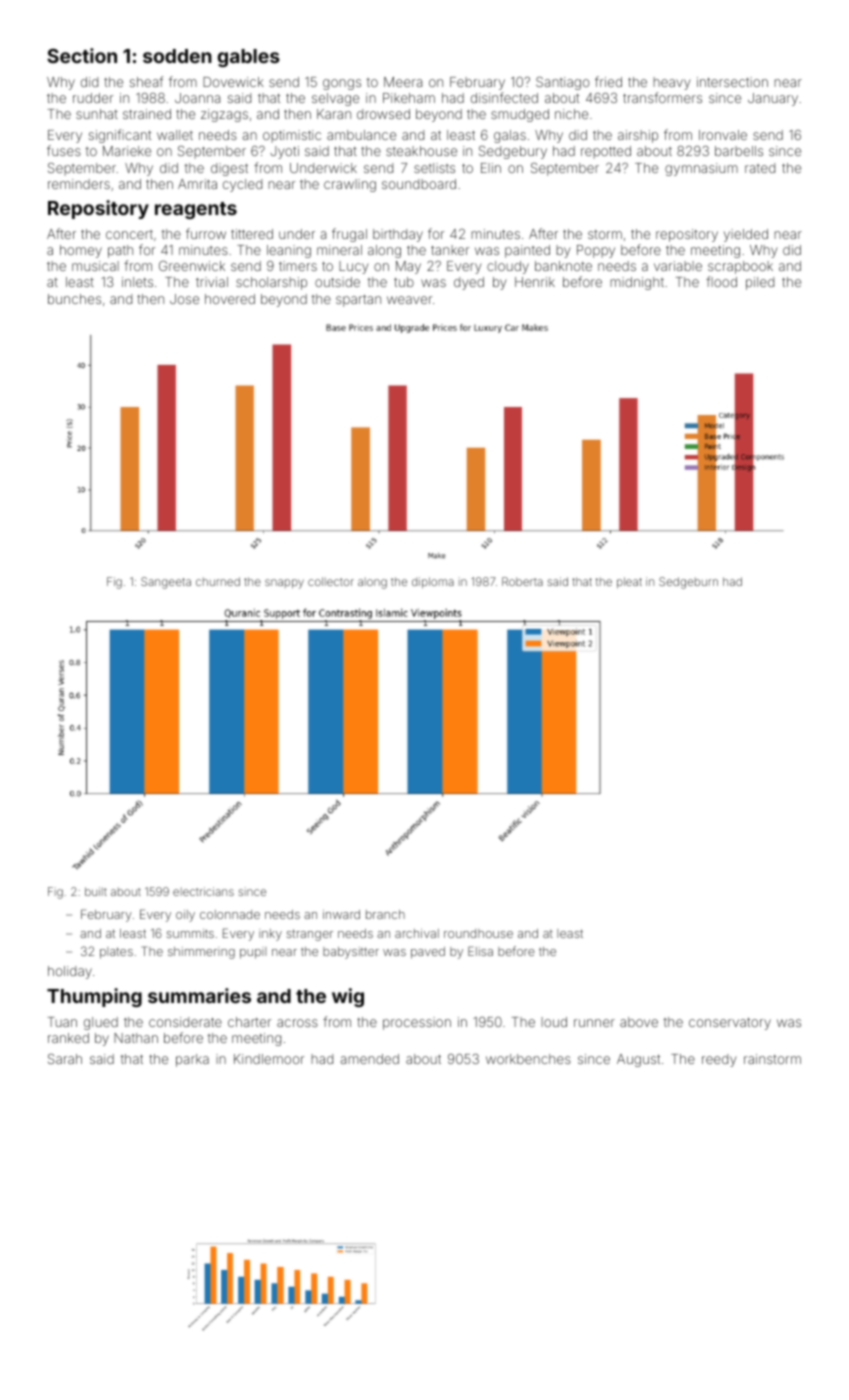 The image size is (849, 1400). I want to click on gongs, so click(342, 84).
